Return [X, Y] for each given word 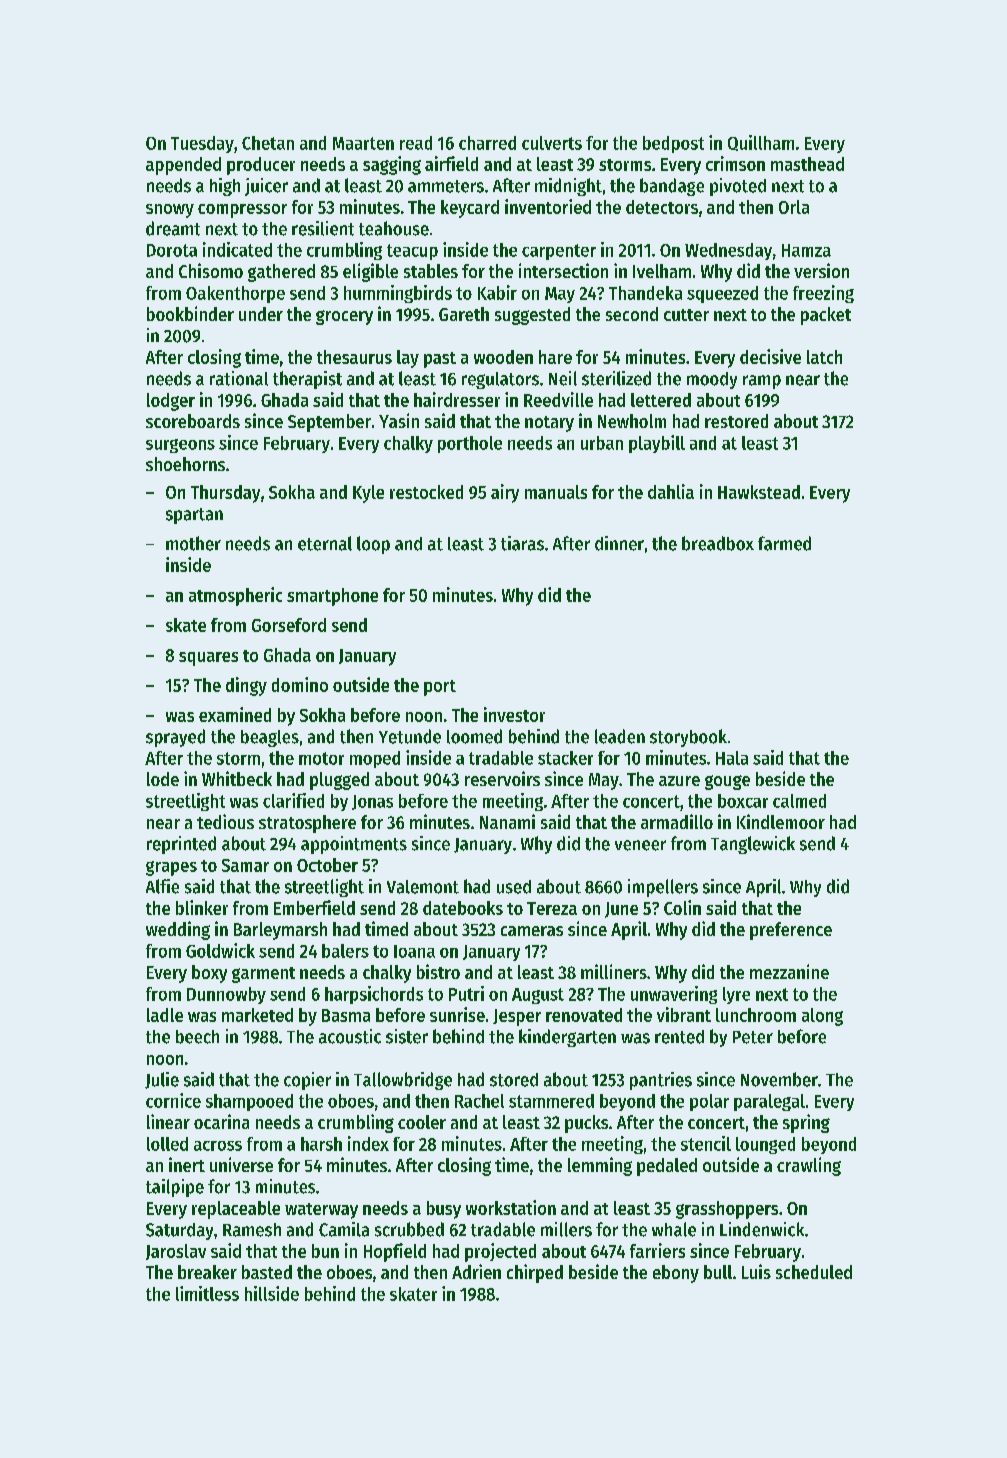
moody [712, 380]
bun [325, 1251]
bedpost [673, 144]
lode [163, 779]
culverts [552, 143]
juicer [266, 187]
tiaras [522, 543]
